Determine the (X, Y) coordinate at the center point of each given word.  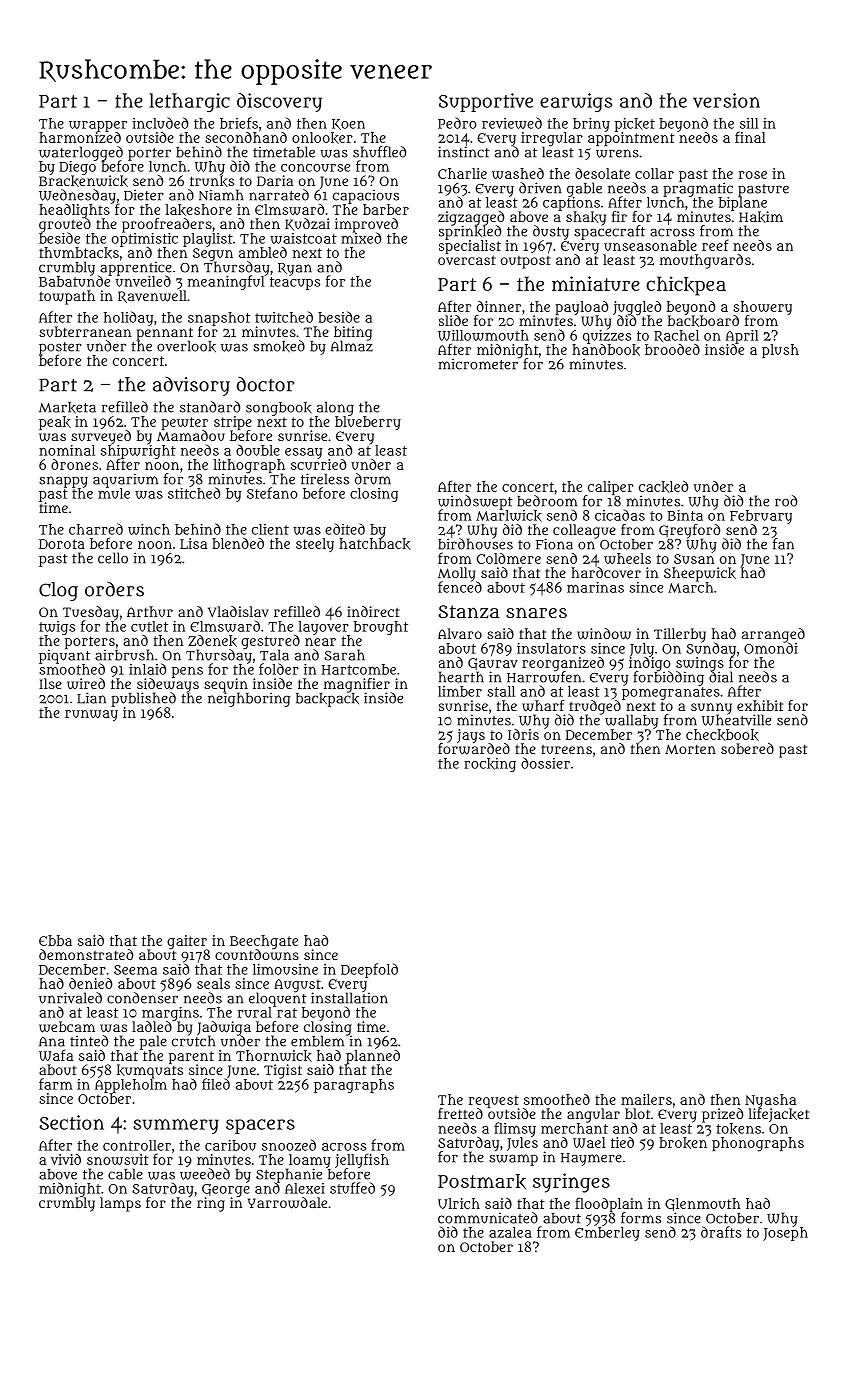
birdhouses (475, 544)
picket (635, 125)
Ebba (55, 940)
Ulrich (459, 1203)
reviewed (512, 123)
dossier (545, 763)
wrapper (98, 126)
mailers (646, 1099)
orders (114, 589)
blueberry (368, 423)
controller (137, 1145)
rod (786, 501)
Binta (685, 515)
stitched (194, 493)
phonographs (758, 1144)
